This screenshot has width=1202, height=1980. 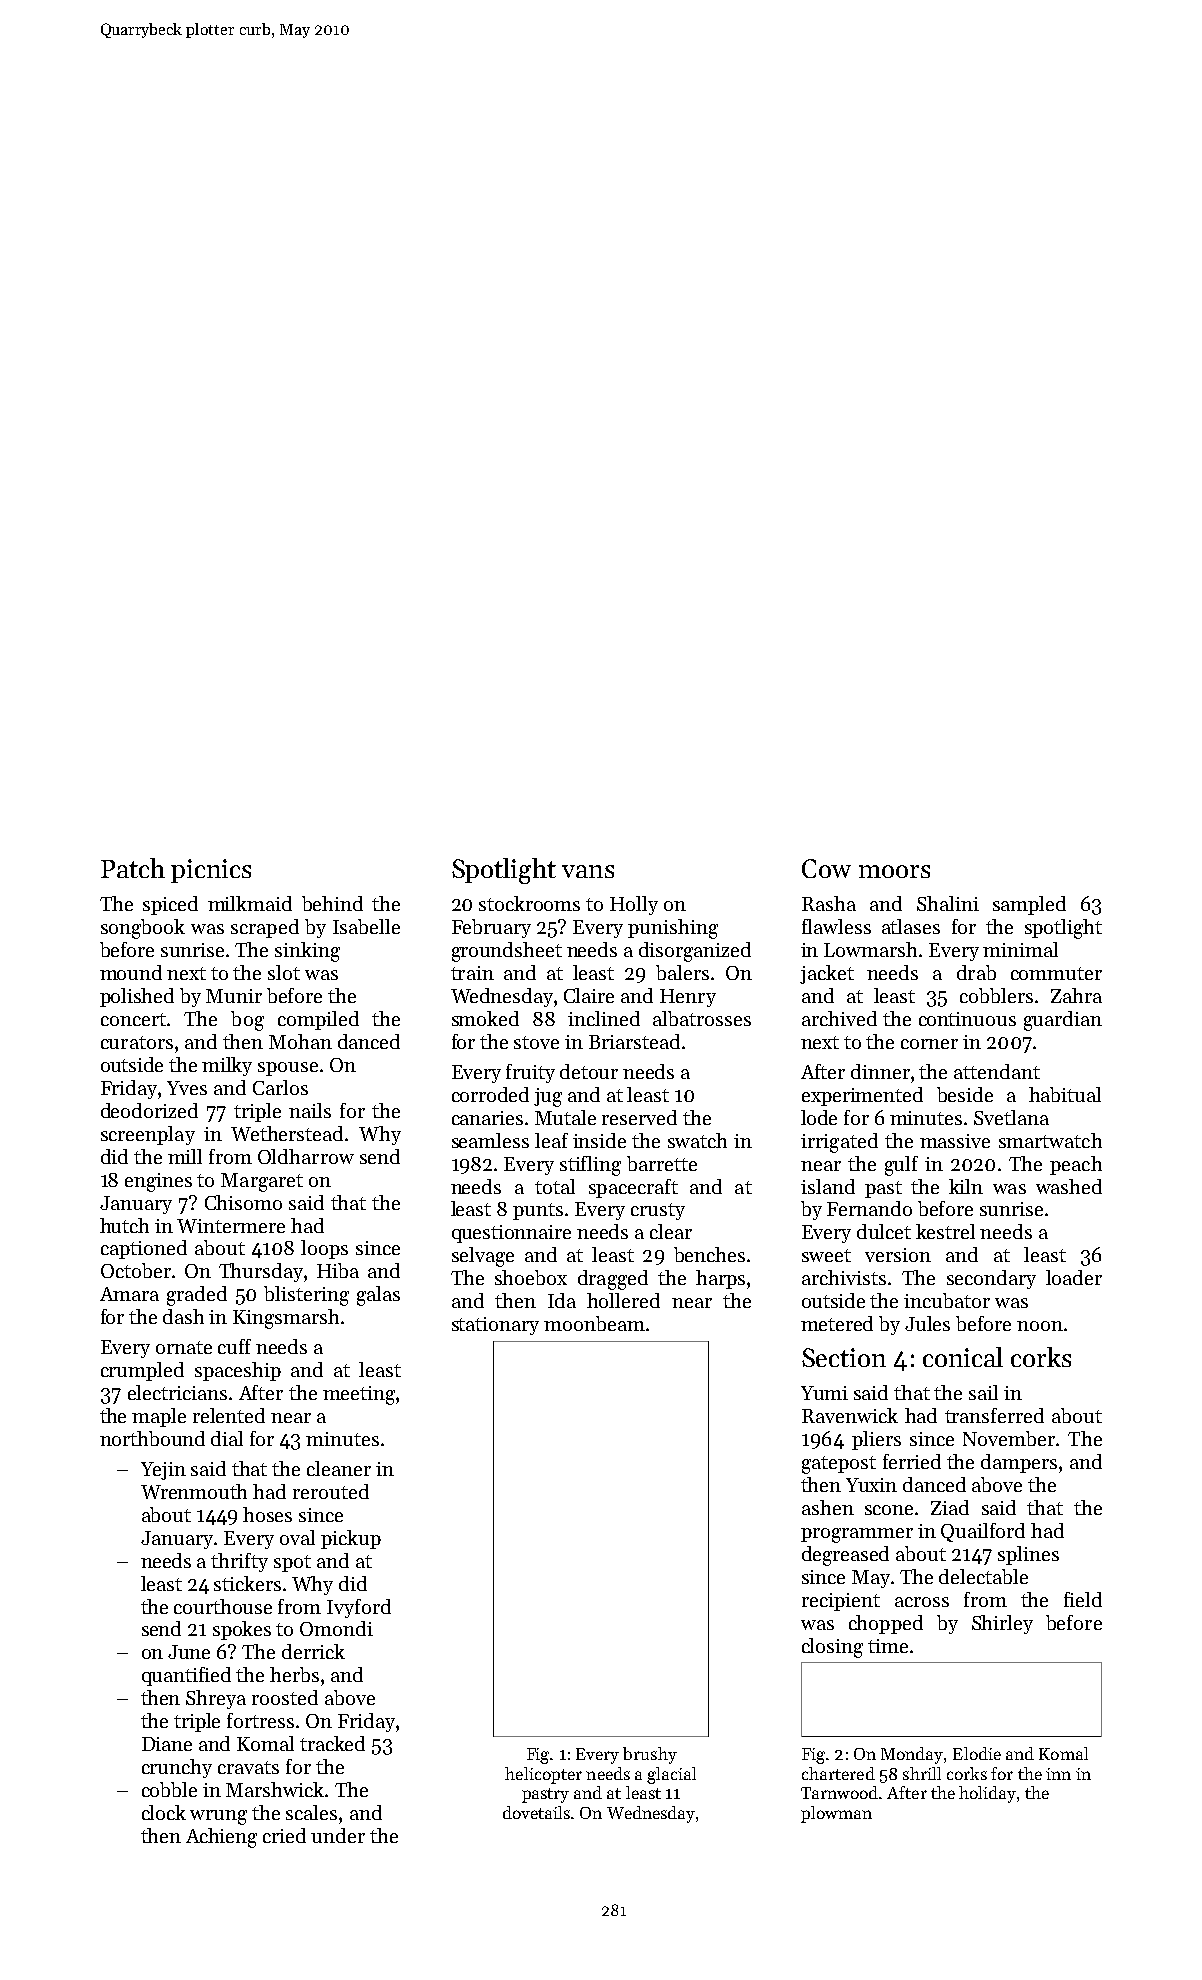 What do you see at coordinates (588, 871) in the screenshot?
I see `vans` at bounding box center [588, 871].
